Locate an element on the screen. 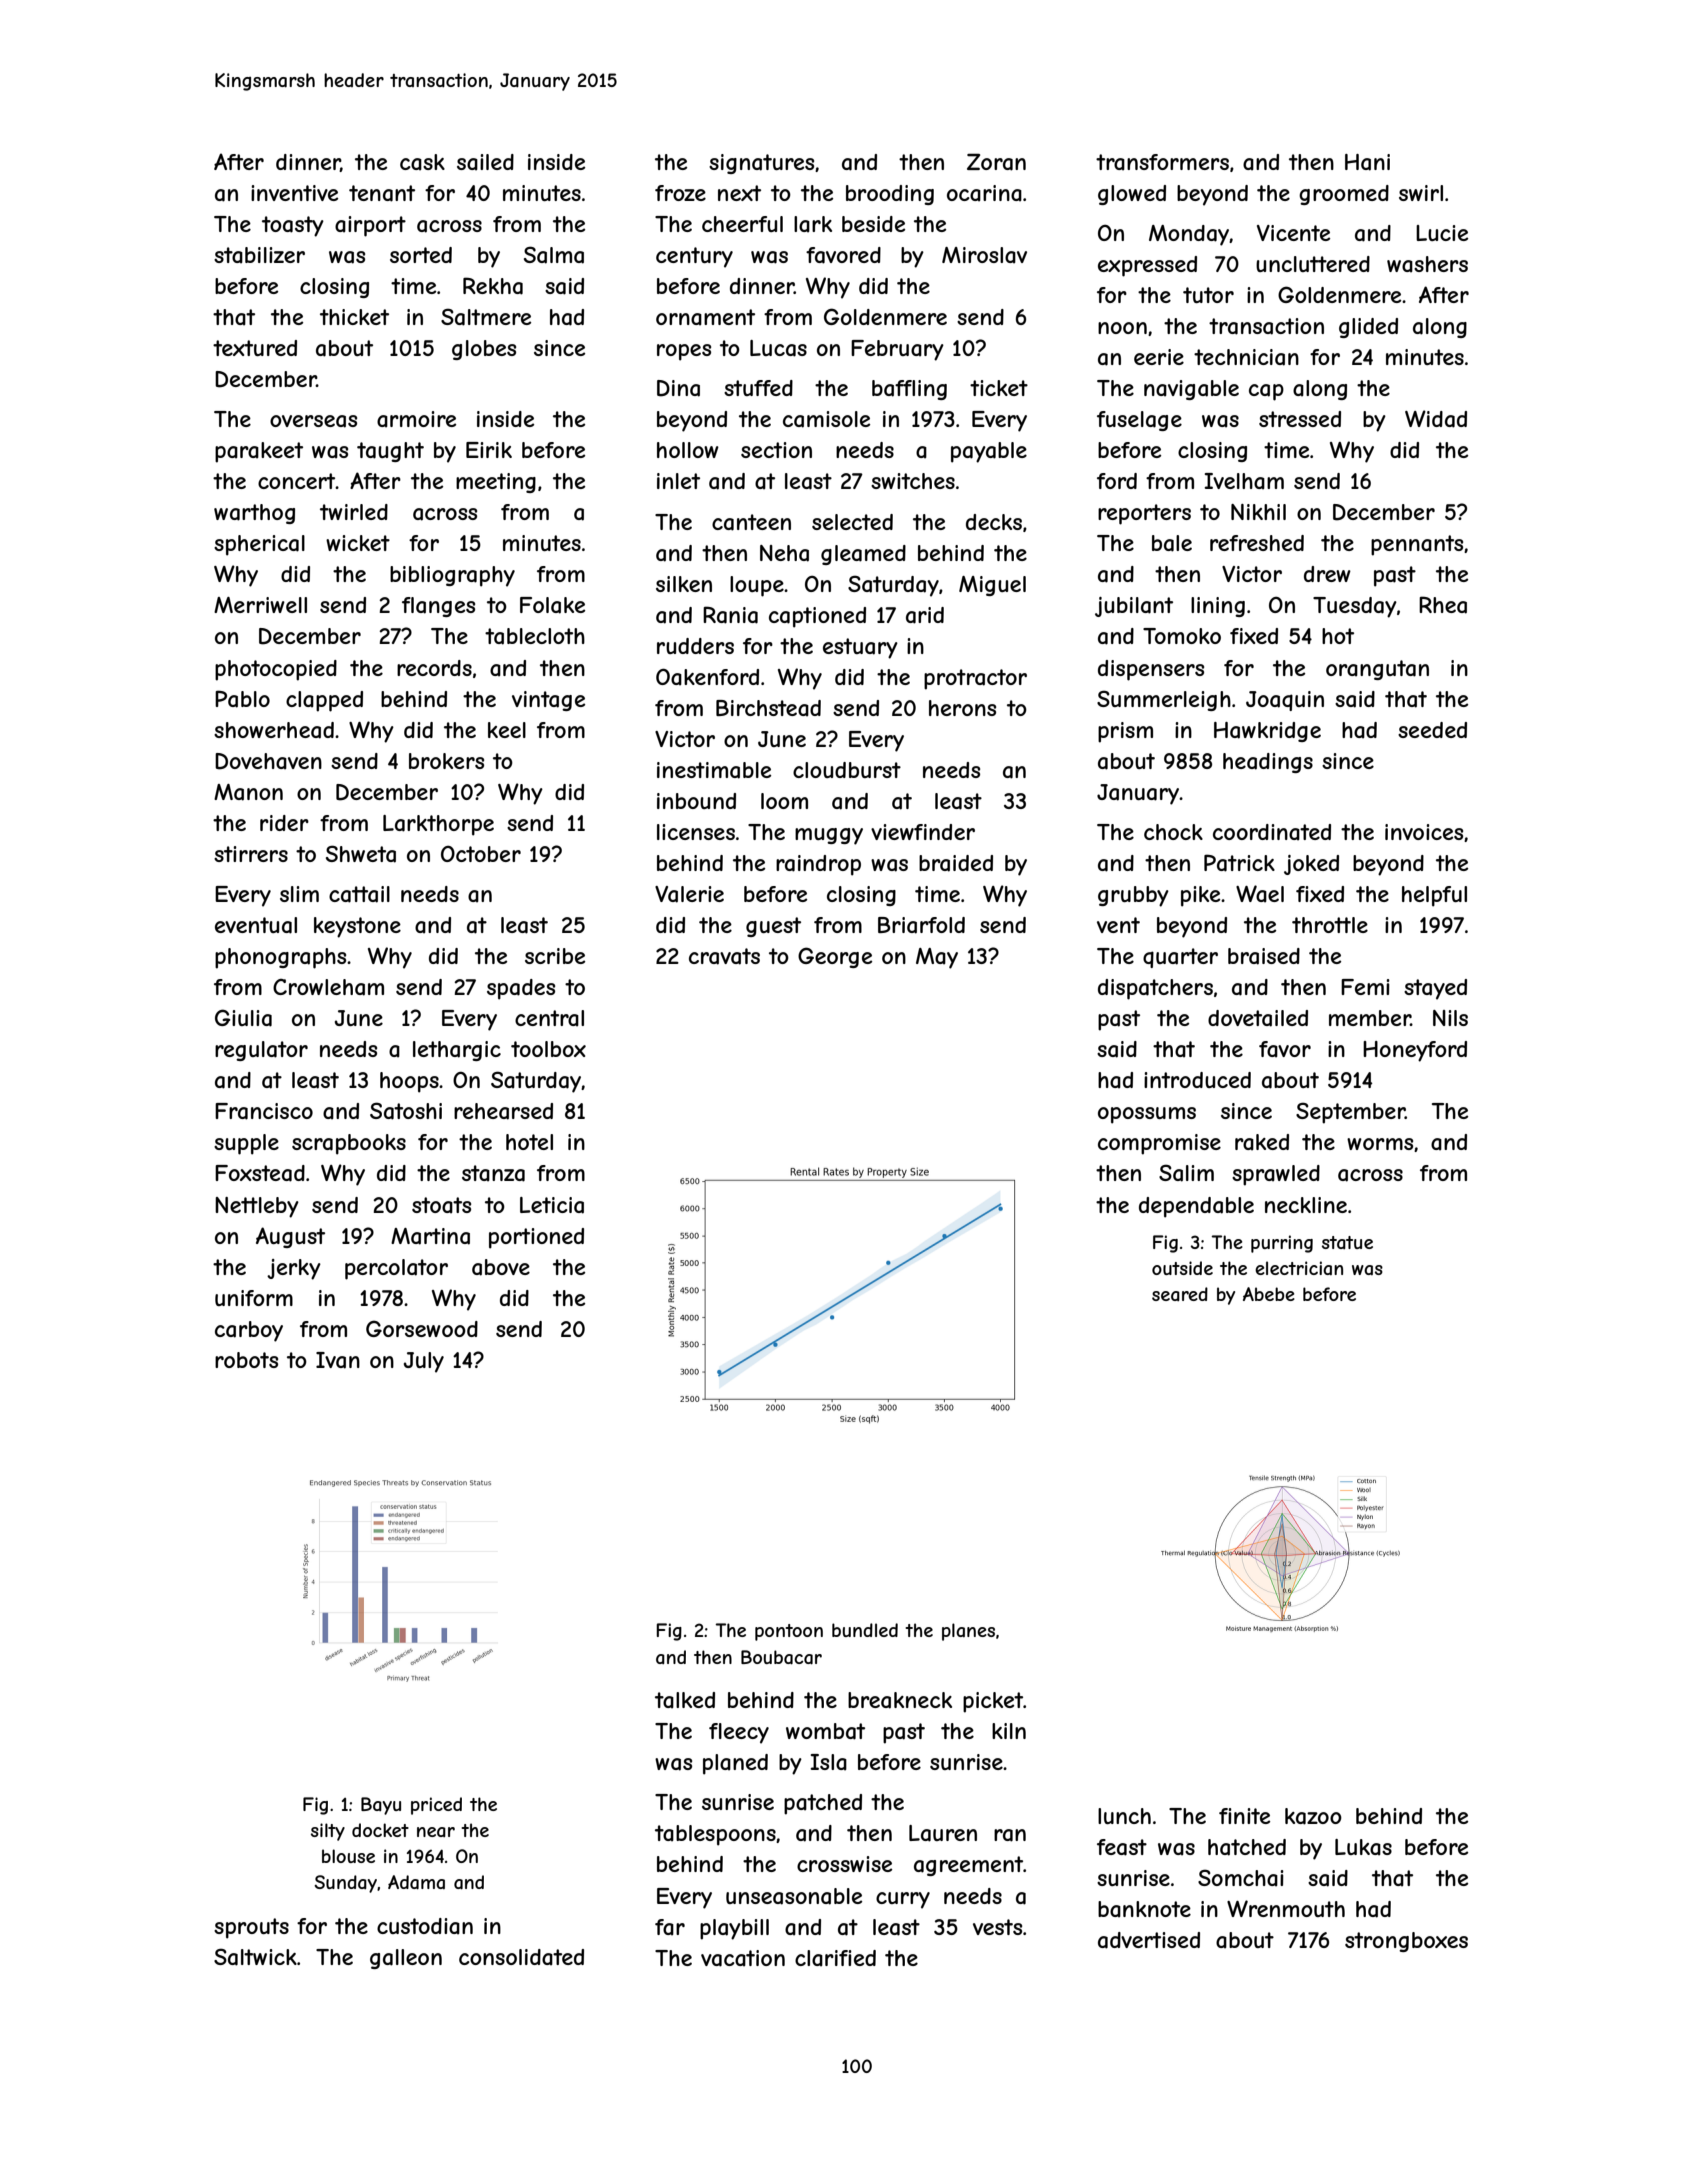 Image resolution: width=1683 pixels, height=2178 pixels. toasty is located at coordinates (293, 226).
